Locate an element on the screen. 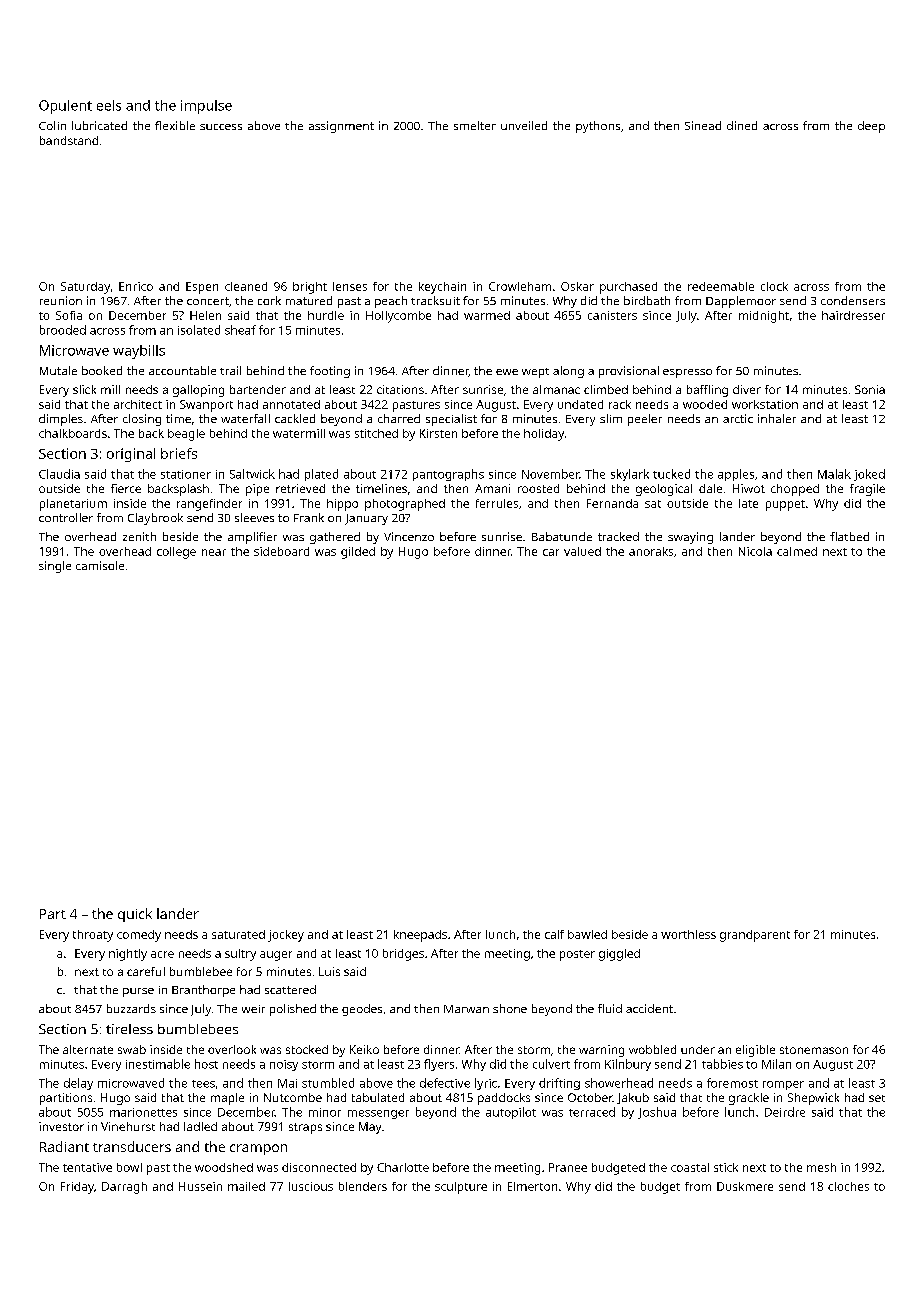 This screenshot has width=924, height=1308. tentative is located at coordinates (87, 1167).
